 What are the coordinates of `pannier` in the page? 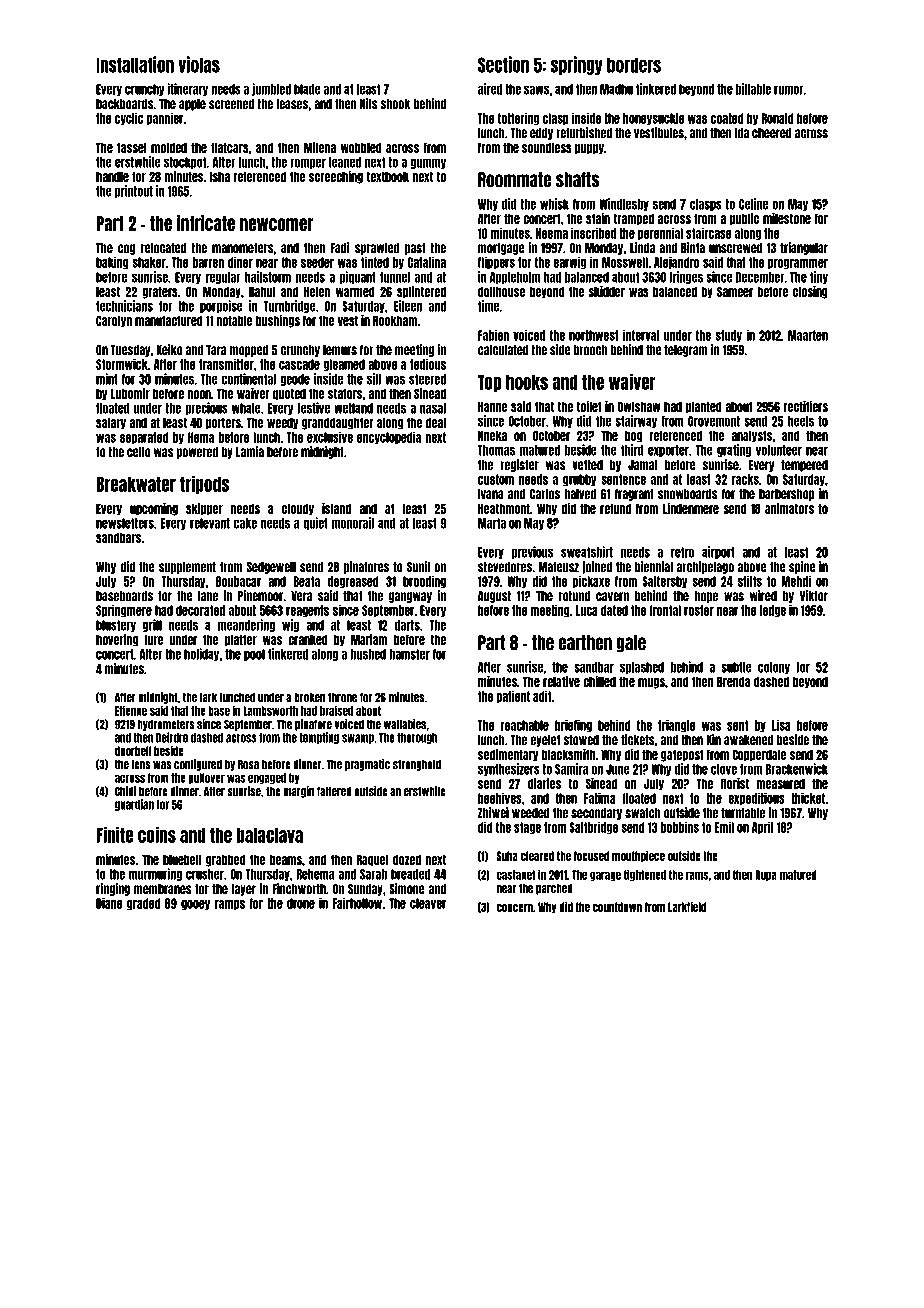 It's located at (165, 118).
